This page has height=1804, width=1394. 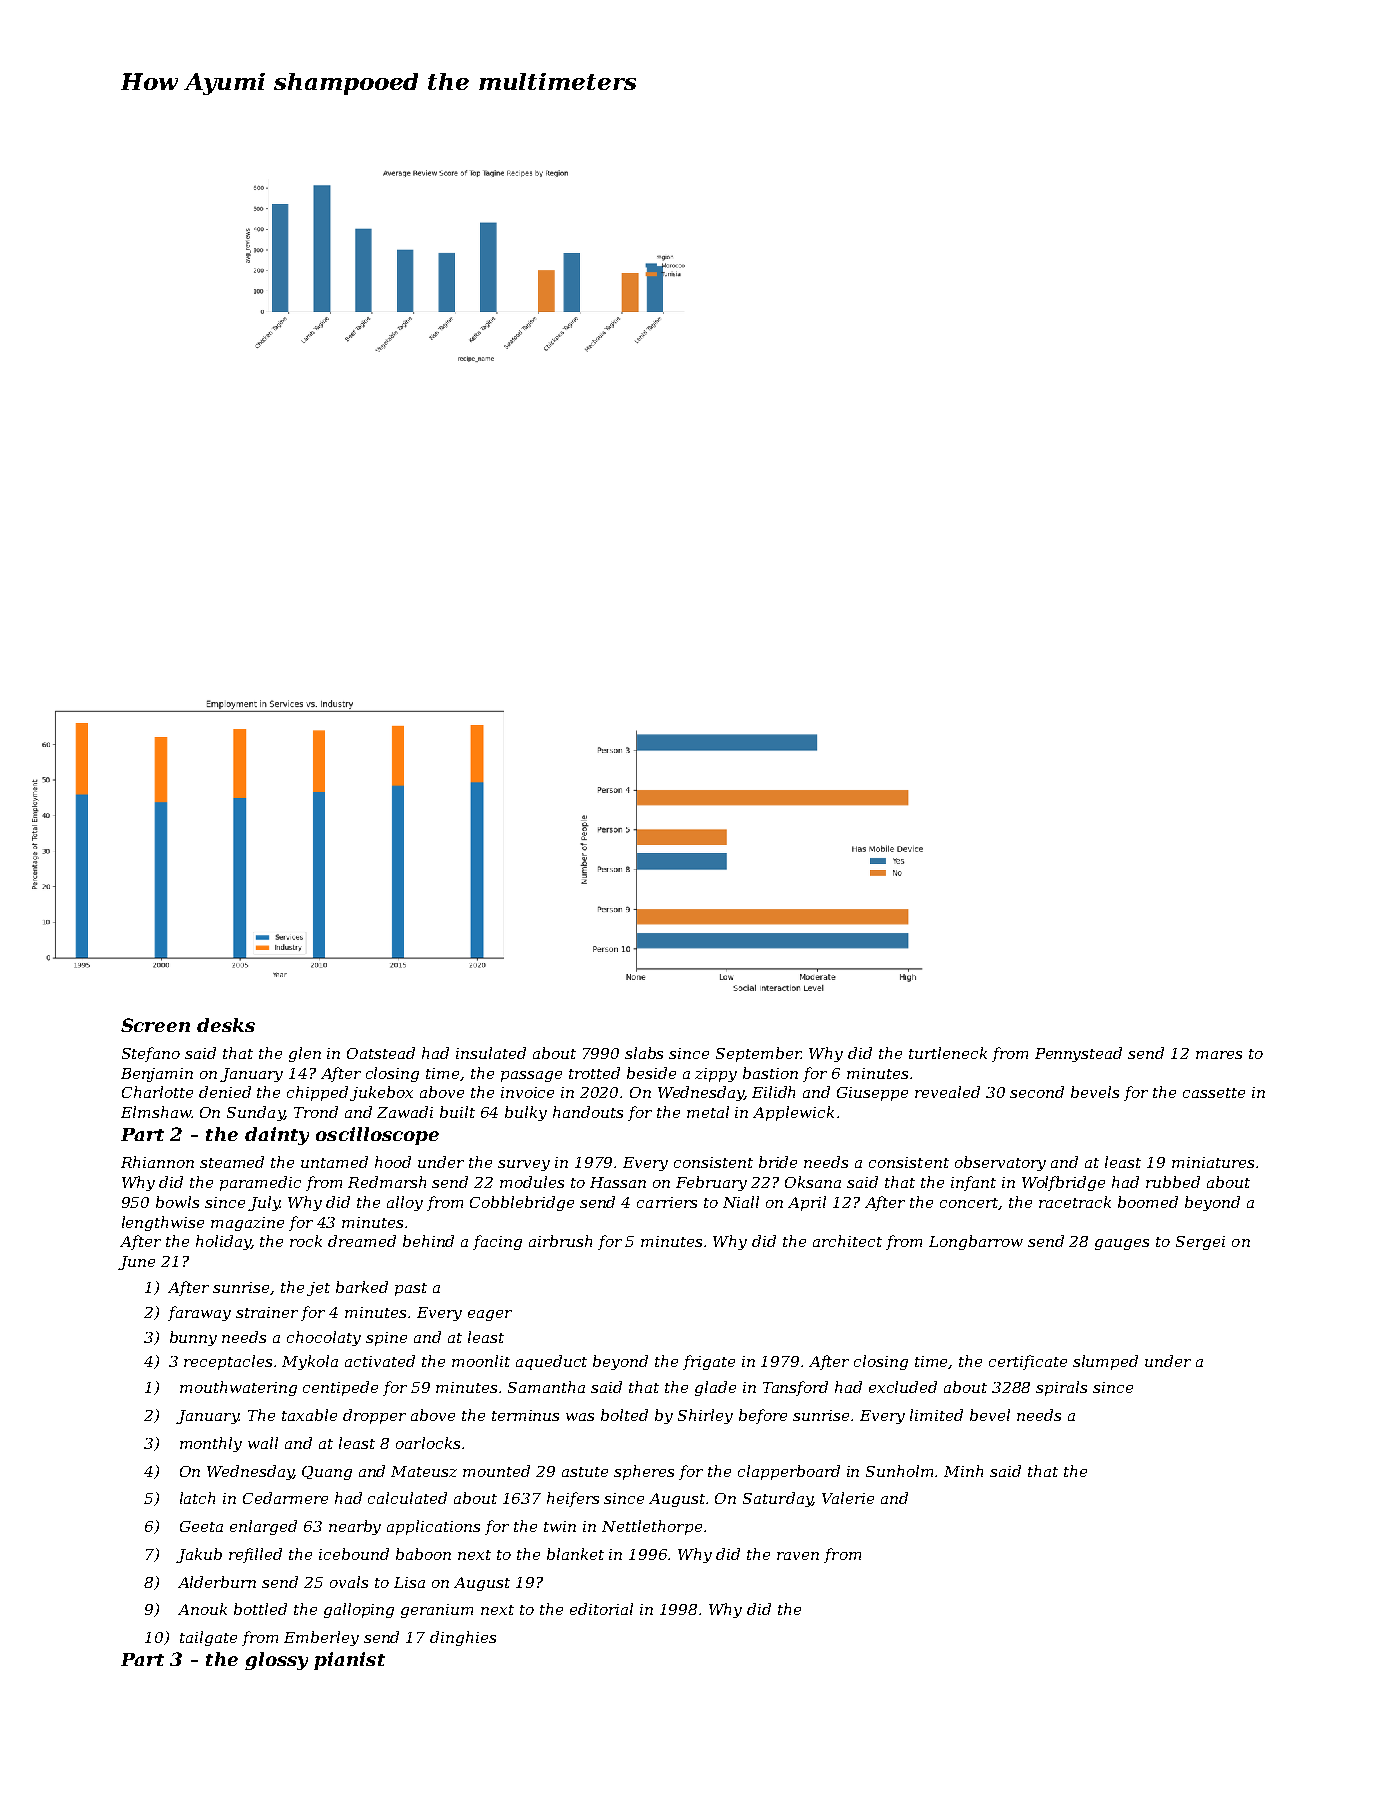 What do you see at coordinates (551, 1362) in the page?
I see `aqueduct` at bounding box center [551, 1362].
